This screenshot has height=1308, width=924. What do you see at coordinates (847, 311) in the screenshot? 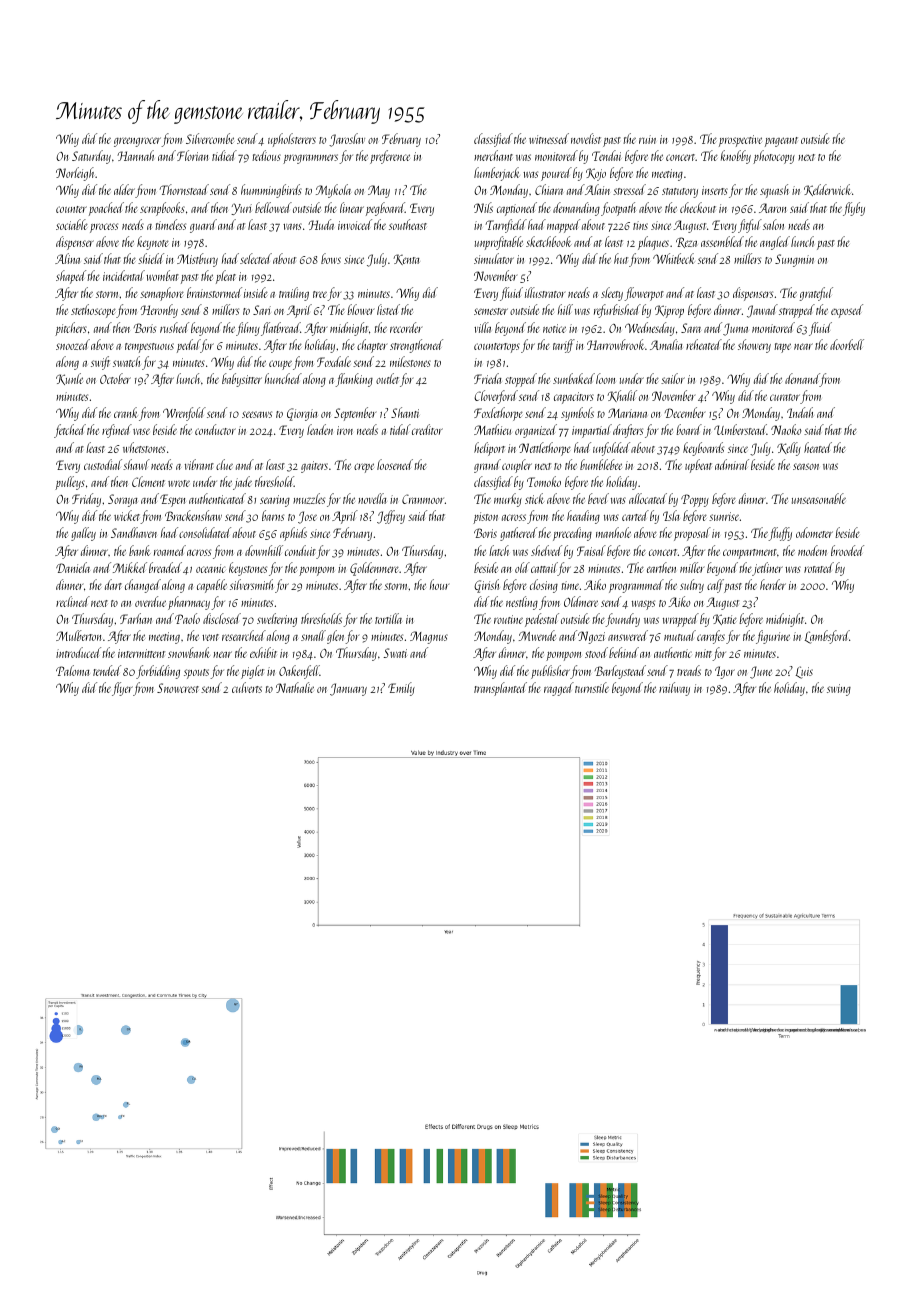
I see `exposed` at bounding box center [847, 311].
